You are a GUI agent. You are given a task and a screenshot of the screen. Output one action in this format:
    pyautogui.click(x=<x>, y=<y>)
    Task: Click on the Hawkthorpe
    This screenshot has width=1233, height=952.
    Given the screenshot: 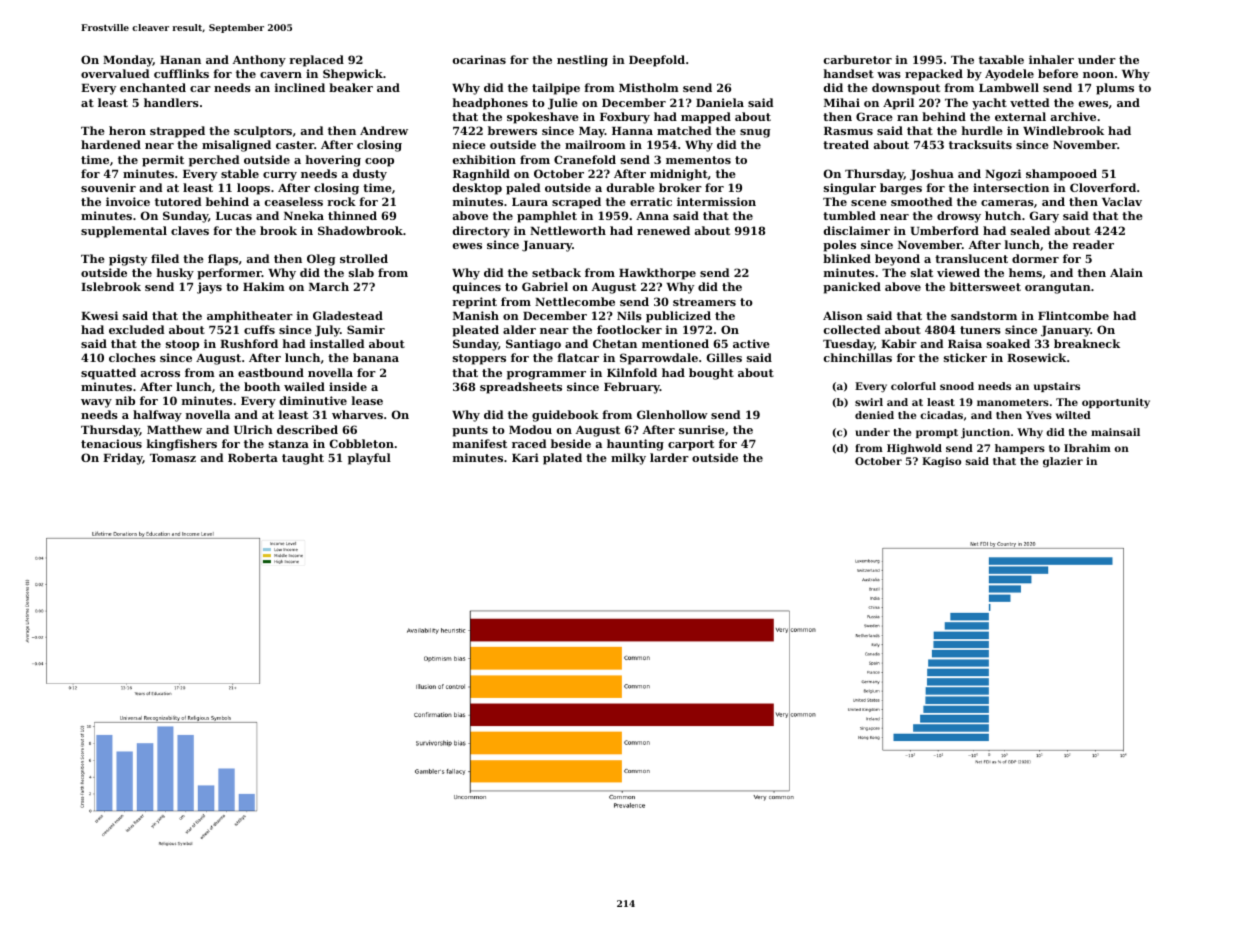 What is the action you would take?
    pyautogui.click(x=657, y=274)
